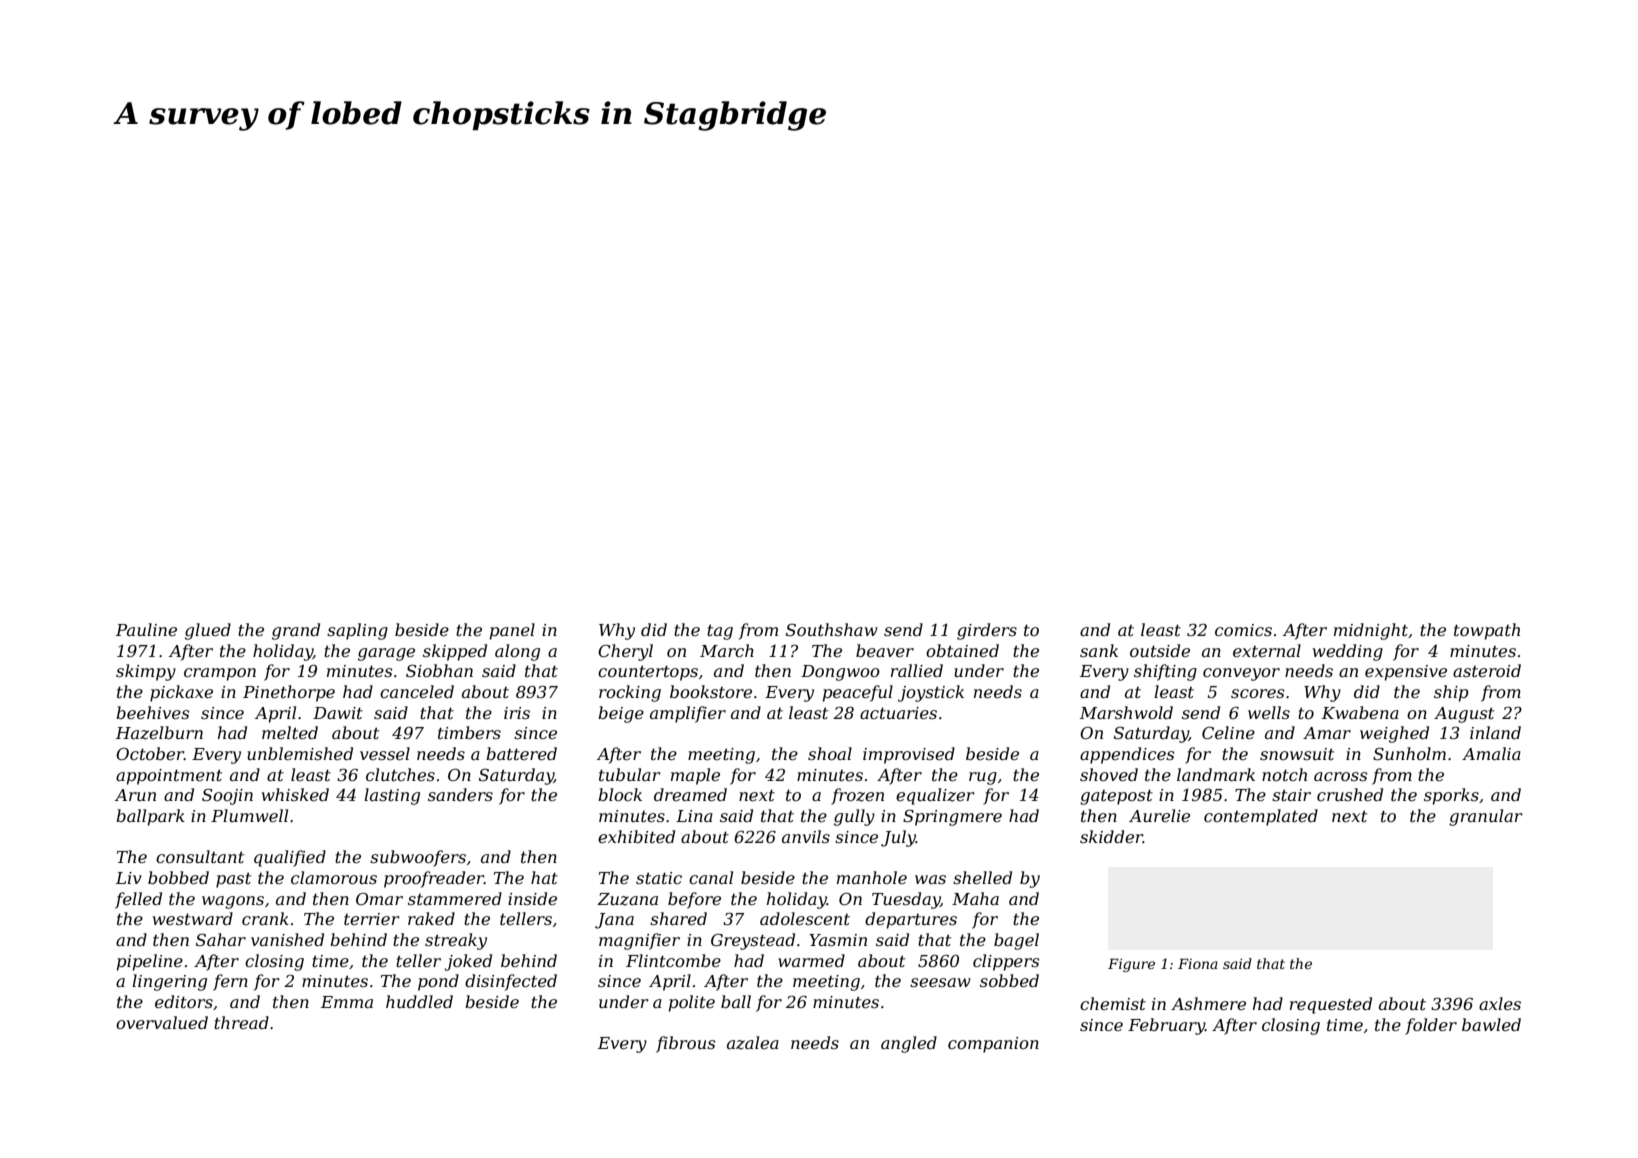 This image has height=1158, width=1638. What do you see at coordinates (694, 816) in the image?
I see `Lina` at bounding box center [694, 816].
